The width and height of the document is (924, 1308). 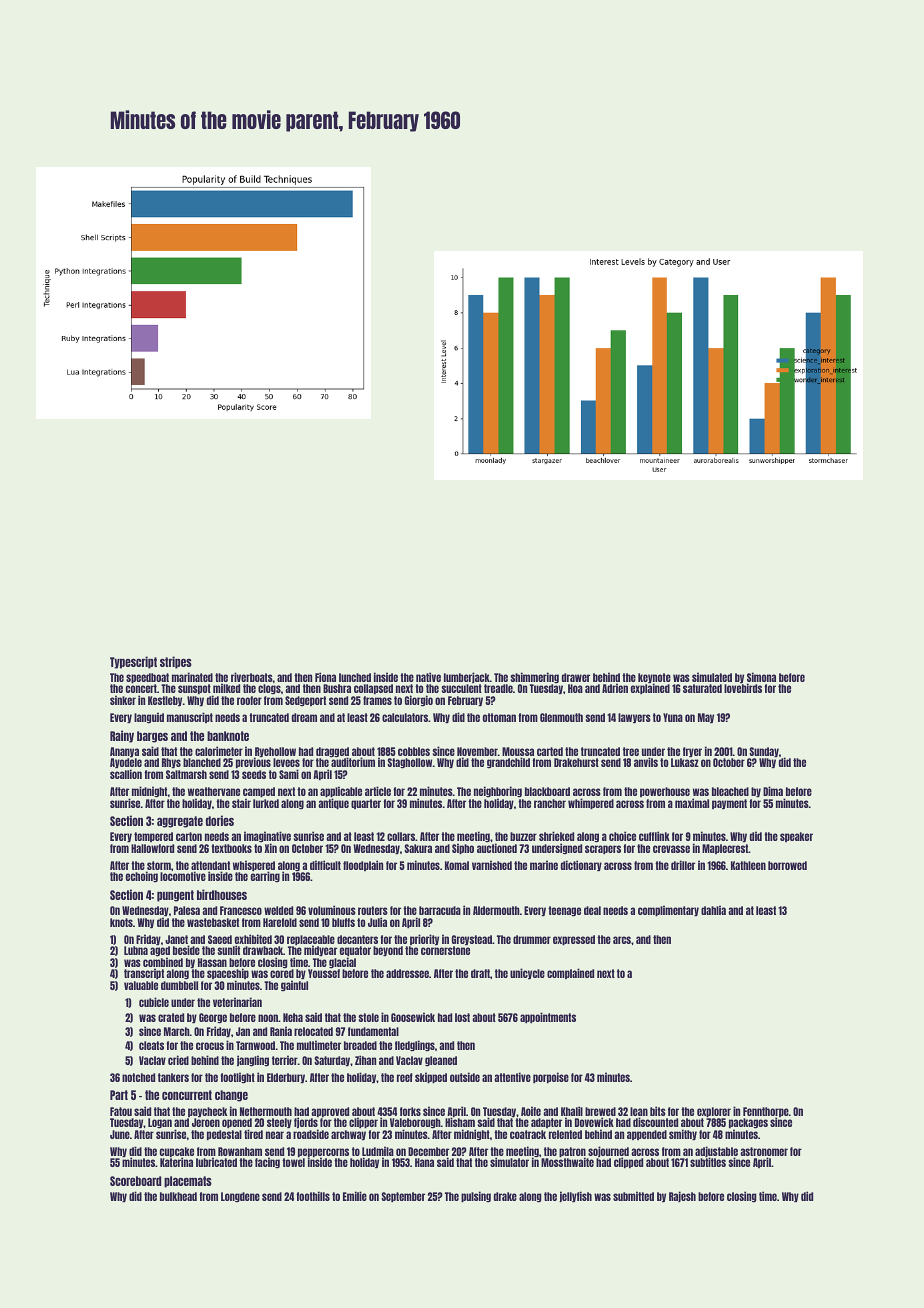 I want to click on cufflink, so click(x=654, y=836).
